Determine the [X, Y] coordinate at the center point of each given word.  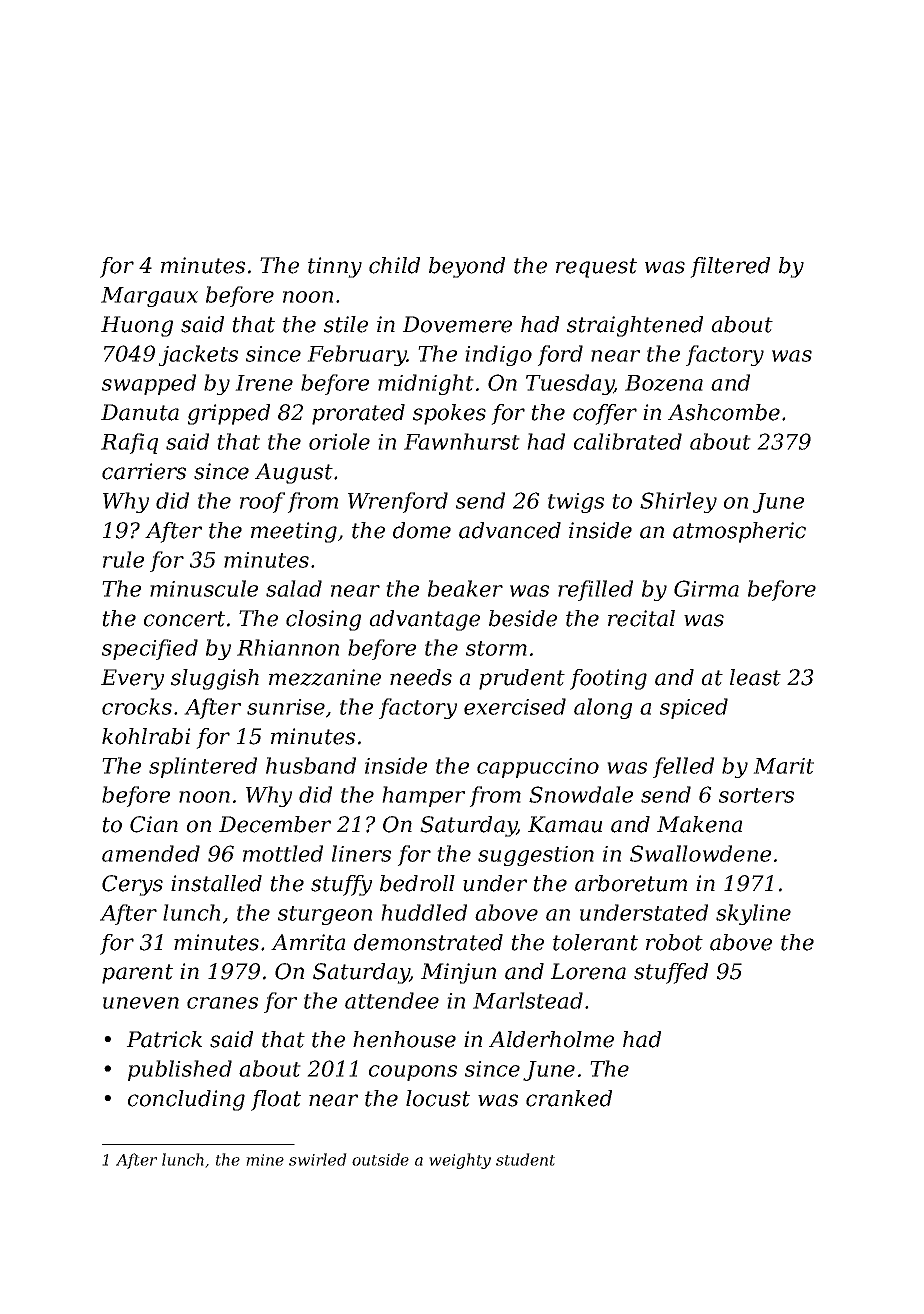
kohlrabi [146, 736]
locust [438, 1098]
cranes [222, 1003]
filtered [730, 267]
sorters [756, 795]
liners [361, 853]
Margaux [149, 297]
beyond [467, 267]
